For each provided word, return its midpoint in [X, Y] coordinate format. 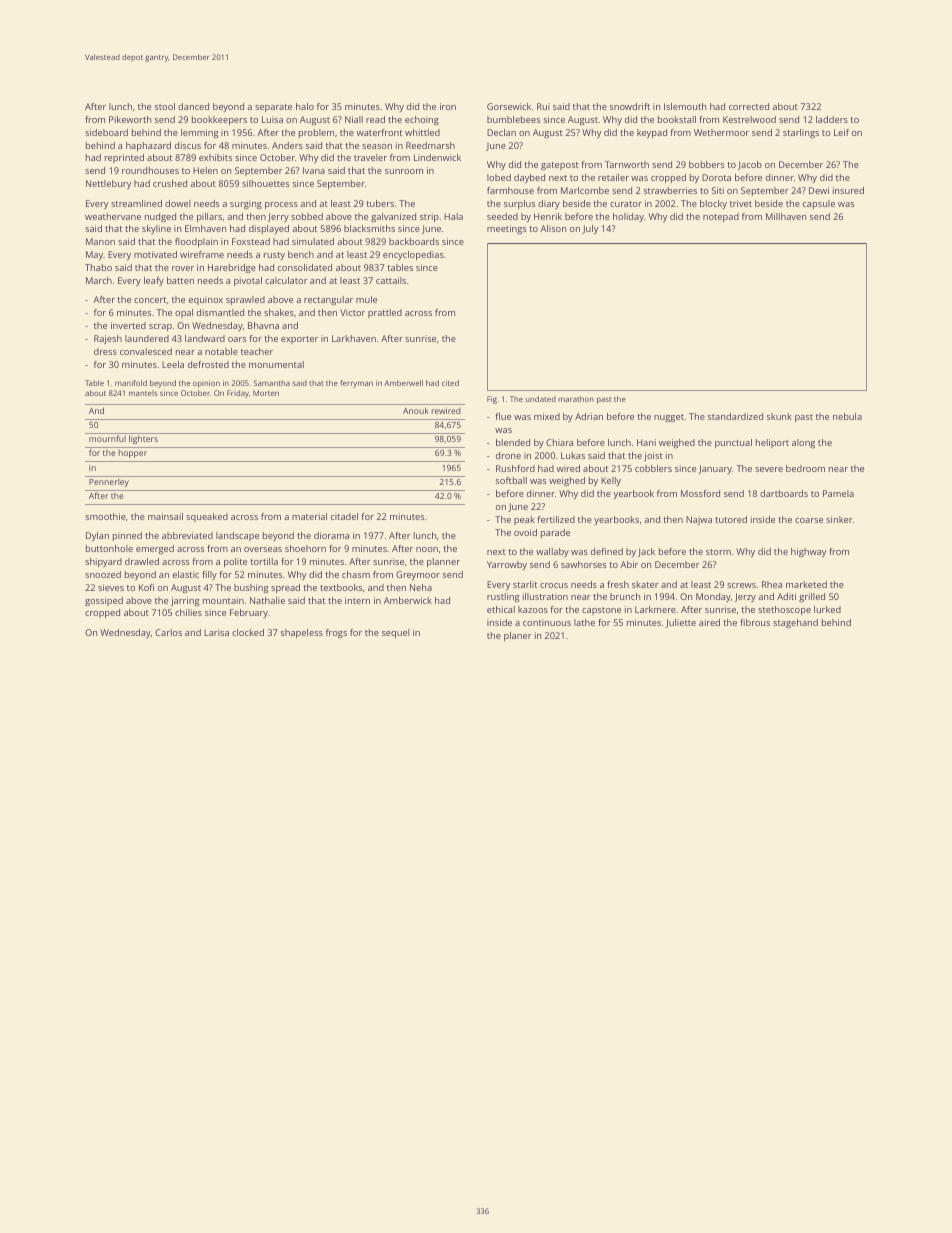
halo [305, 106]
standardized [735, 416]
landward [205, 338]
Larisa [216, 632]
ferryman [356, 384]
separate [273, 108]
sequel [396, 633]
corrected [749, 106]
